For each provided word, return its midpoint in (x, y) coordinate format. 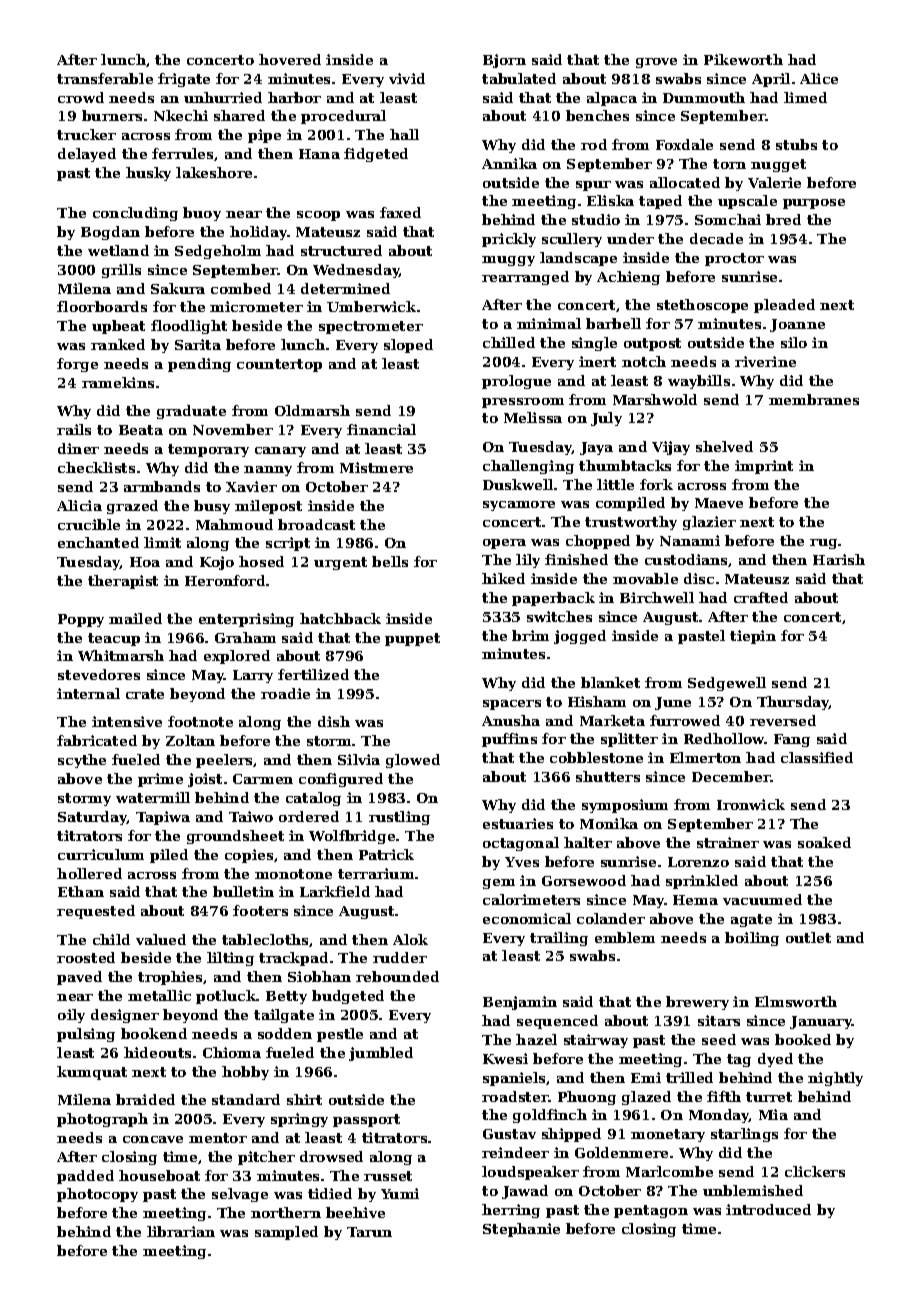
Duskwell (518, 484)
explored (237, 657)
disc (699, 578)
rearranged (525, 278)
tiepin (753, 637)
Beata (141, 430)
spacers (512, 705)
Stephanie (521, 1230)
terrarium (376, 873)
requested (96, 912)
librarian (181, 1231)
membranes (814, 399)
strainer (728, 842)
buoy (202, 214)
